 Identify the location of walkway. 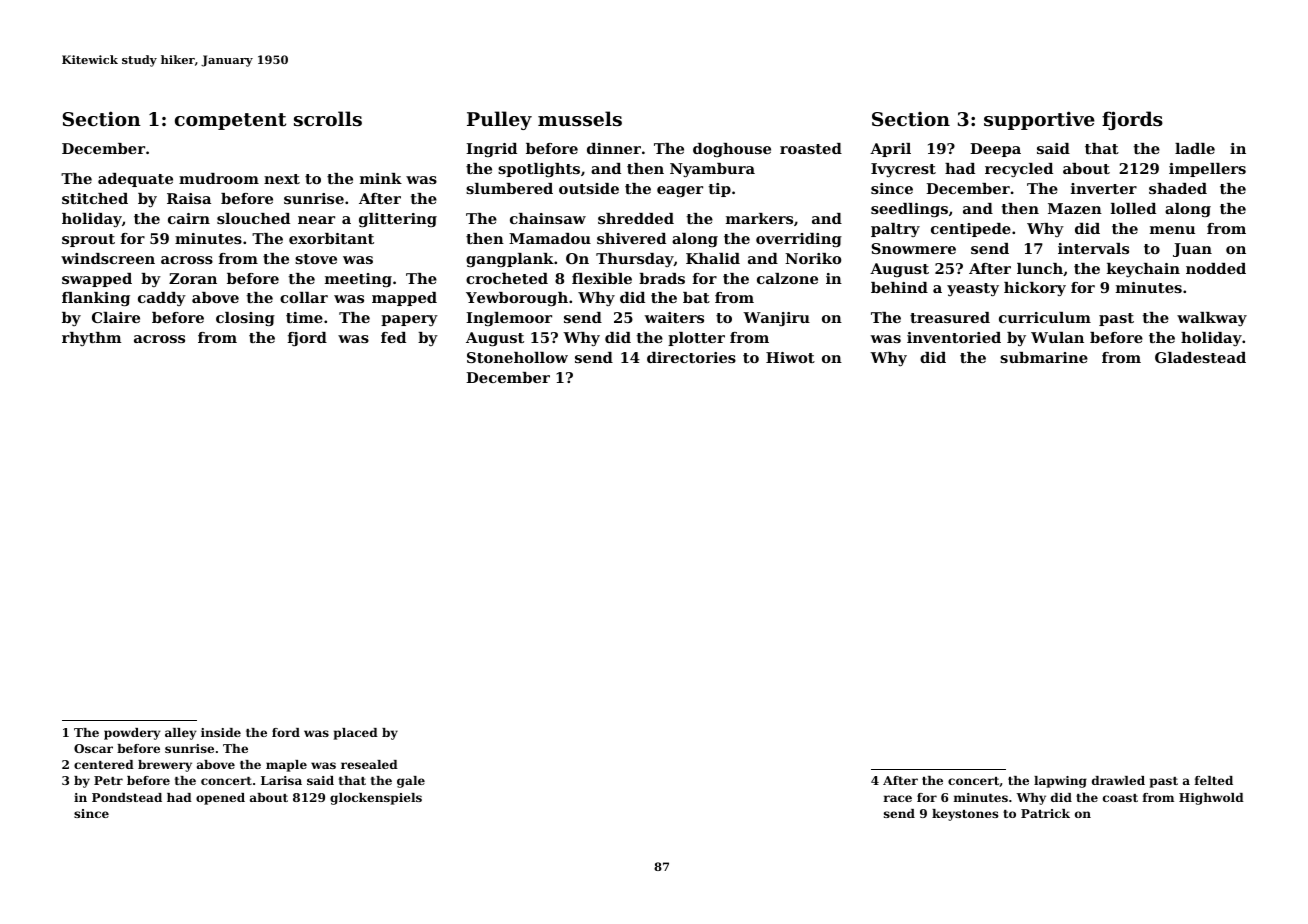
(1212, 319).
